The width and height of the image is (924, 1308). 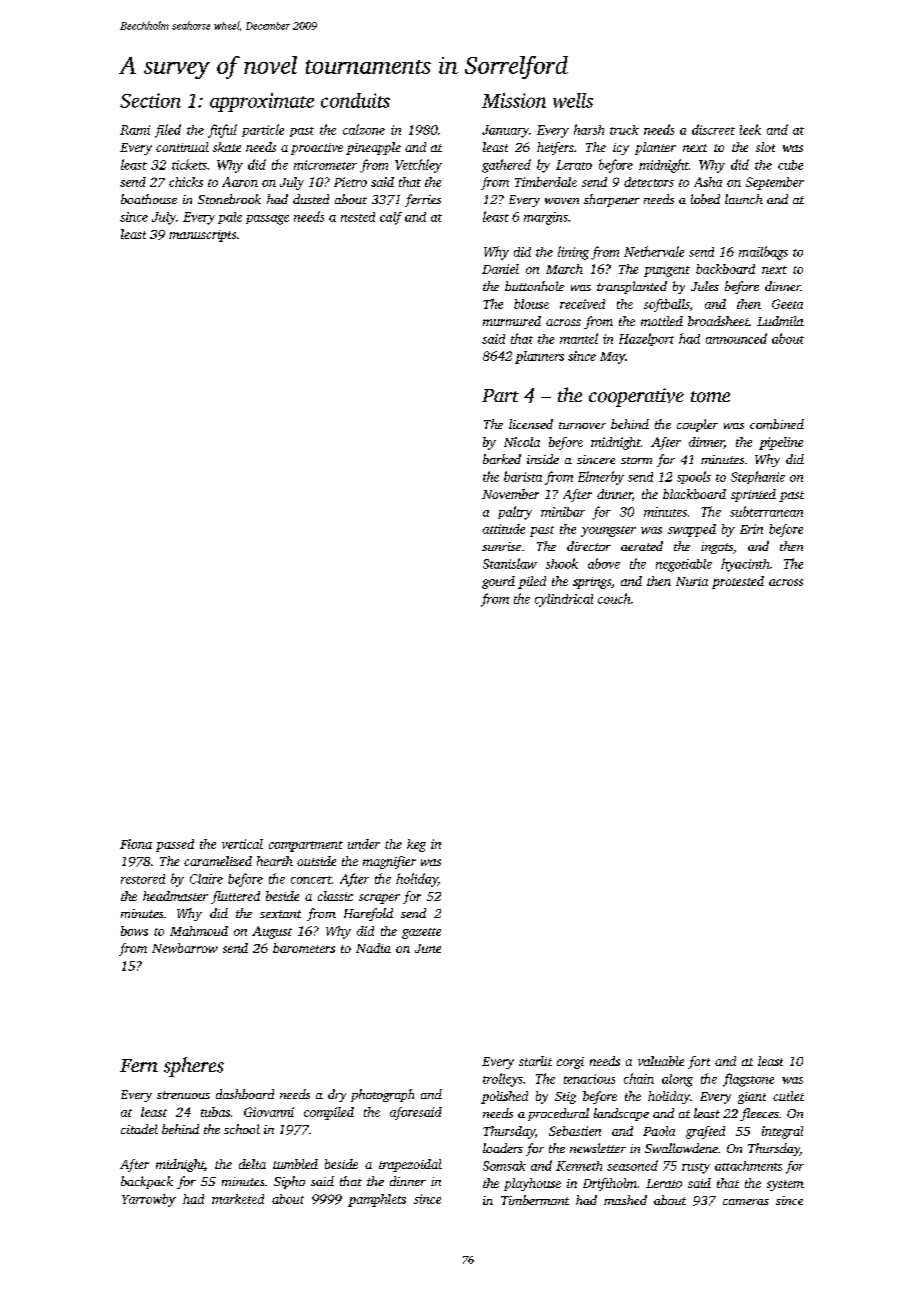 What do you see at coordinates (751, 529) in the image?
I see `Erin` at bounding box center [751, 529].
